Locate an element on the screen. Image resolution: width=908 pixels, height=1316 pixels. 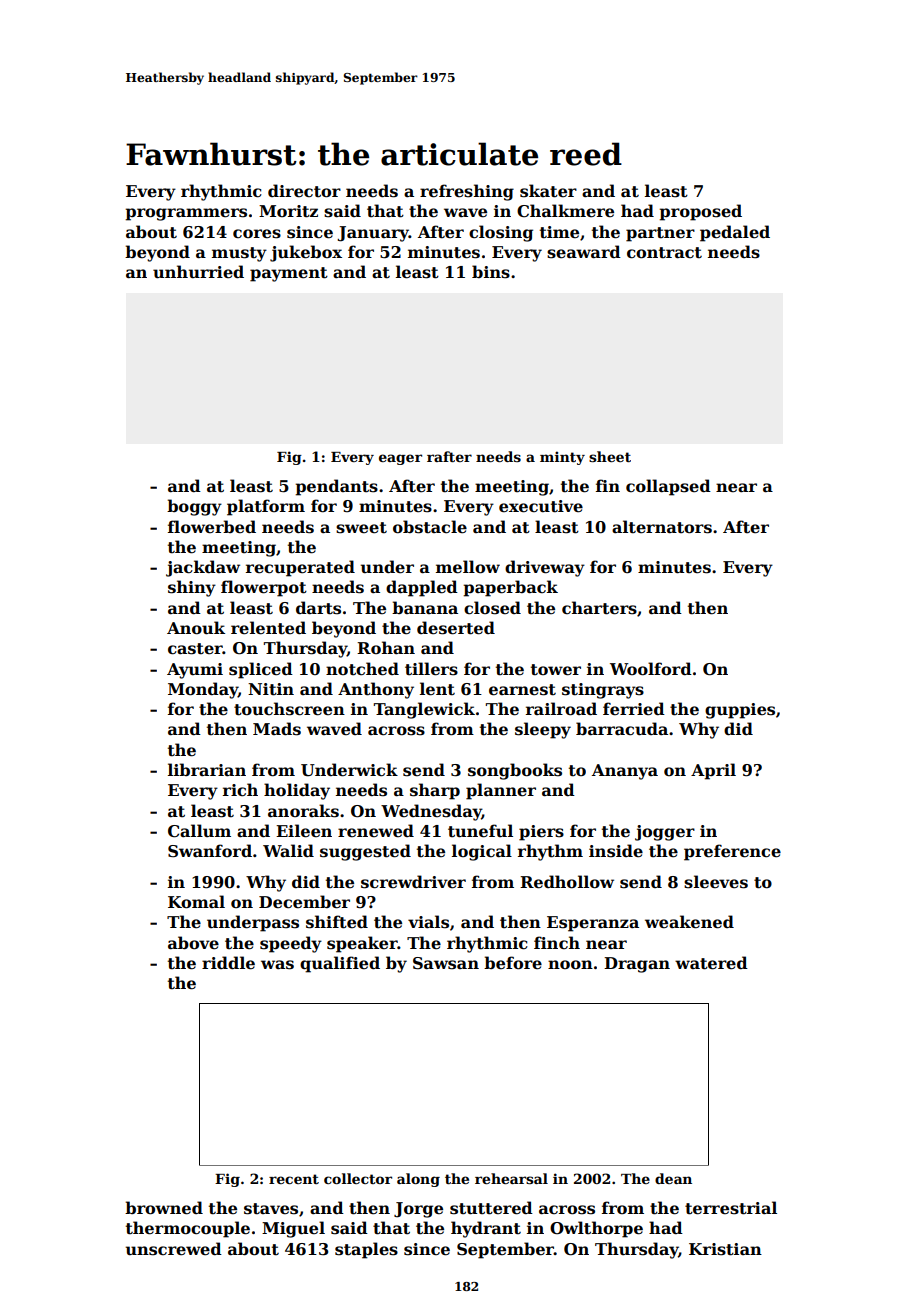
programmers is located at coordinates (186, 214).
